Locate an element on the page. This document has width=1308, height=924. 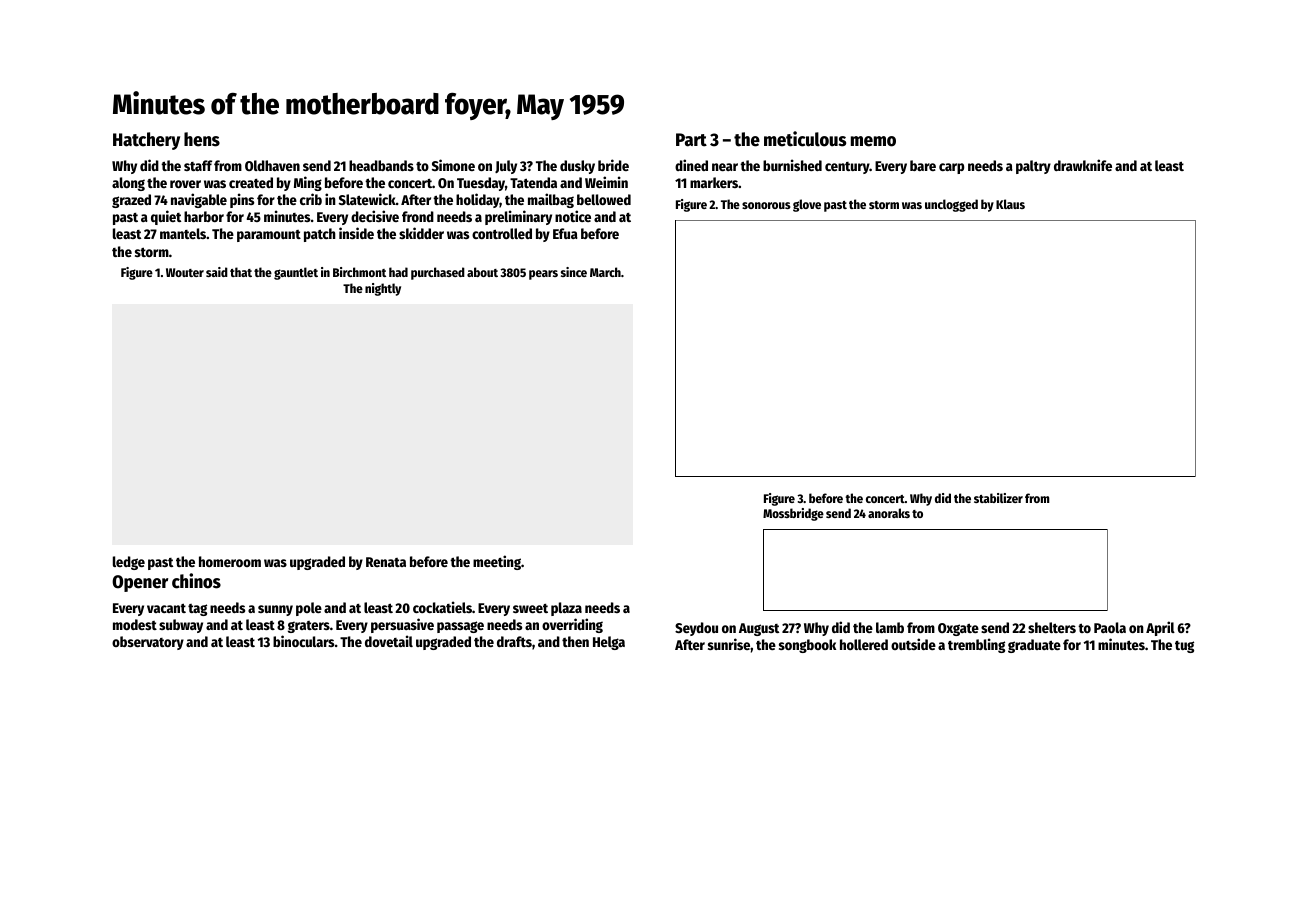
dovetail is located at coordinates (389, 641).
